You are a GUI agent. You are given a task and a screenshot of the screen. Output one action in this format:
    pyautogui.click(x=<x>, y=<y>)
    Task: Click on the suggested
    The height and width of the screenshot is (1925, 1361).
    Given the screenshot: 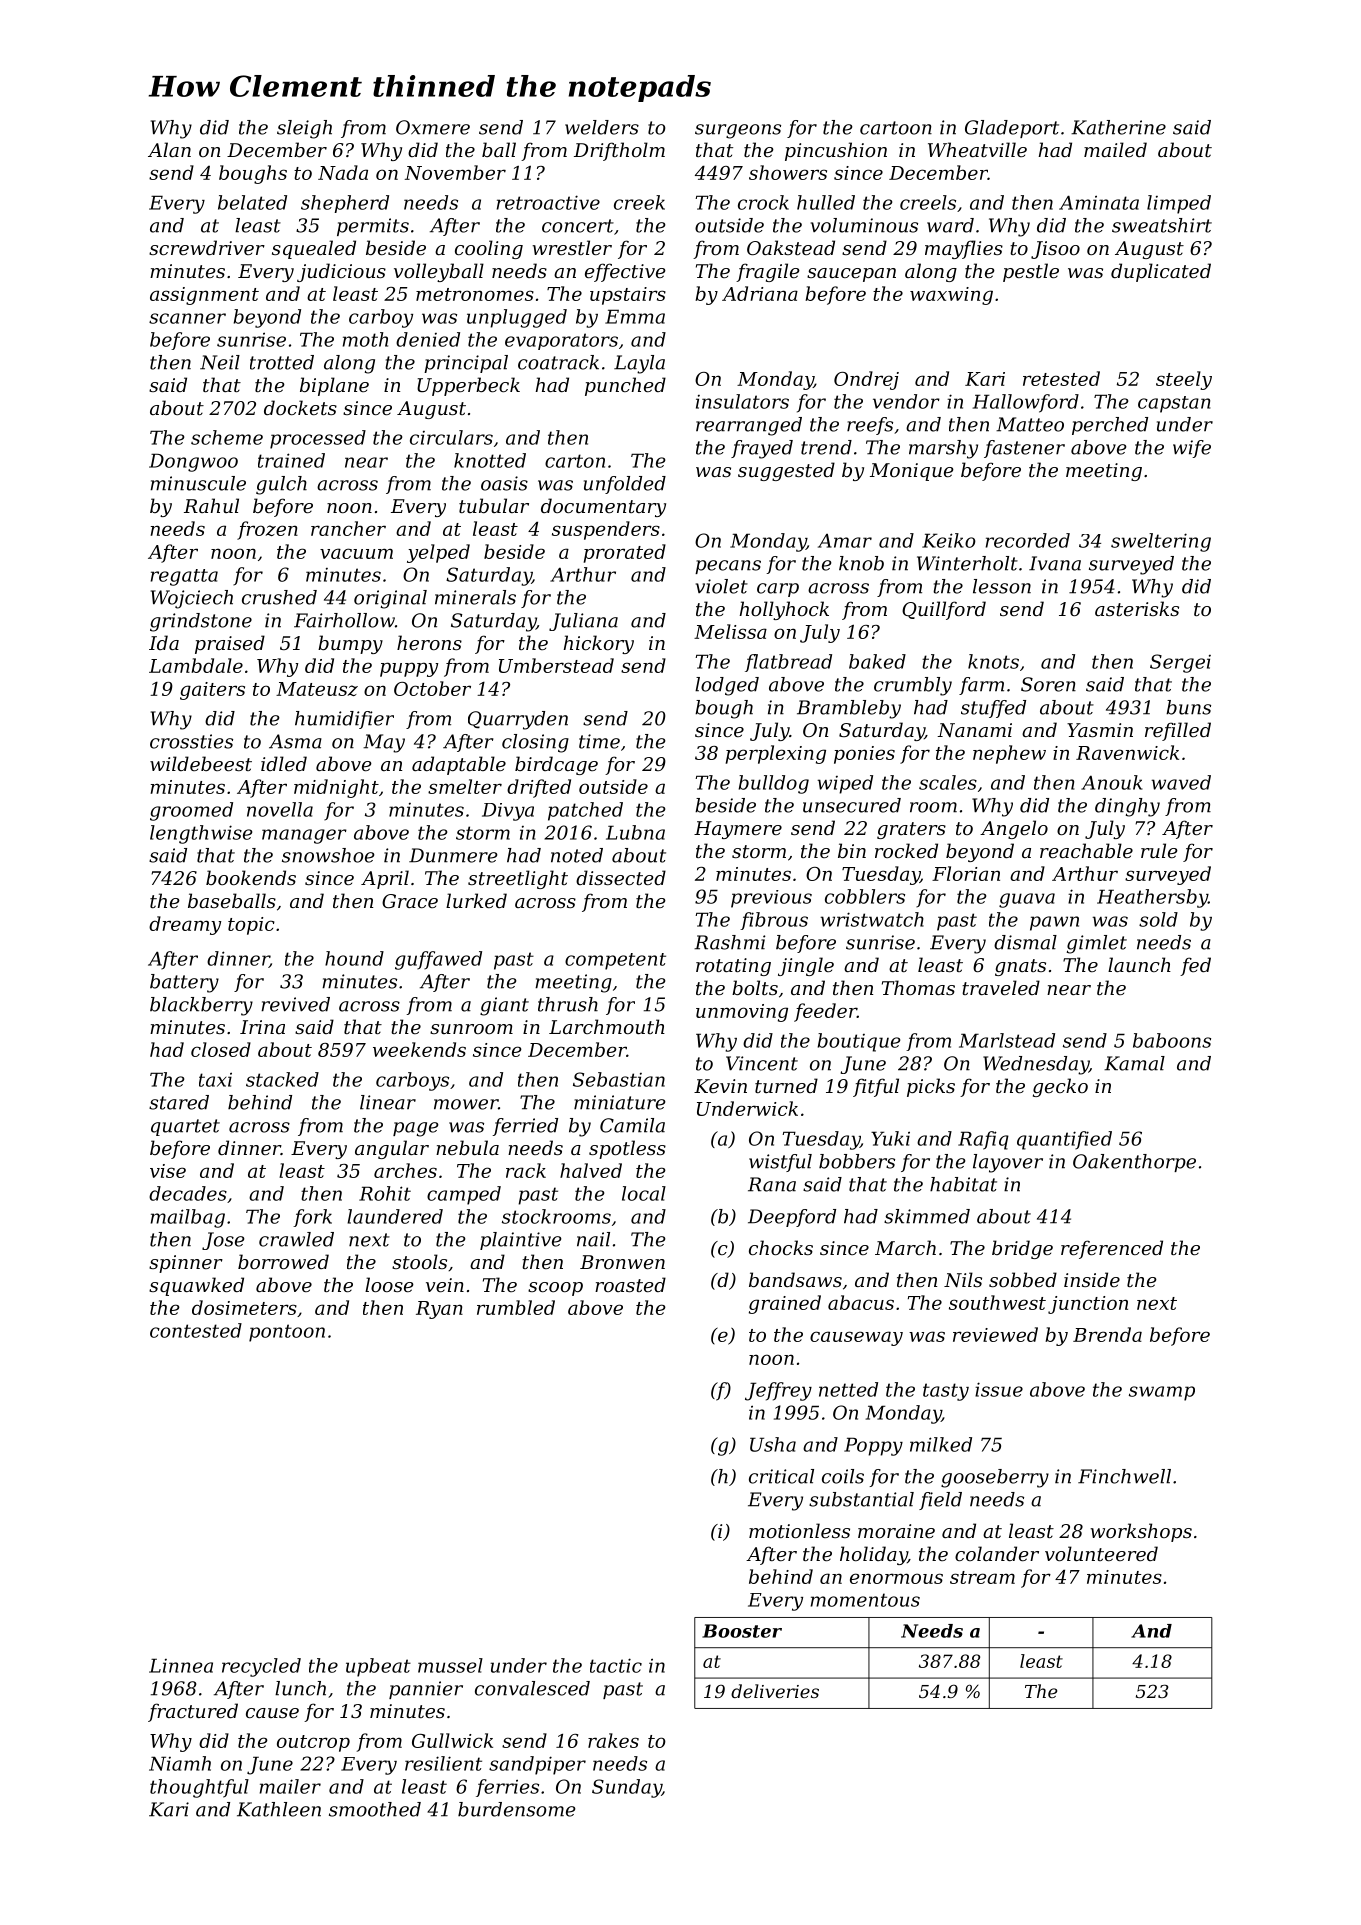 What is the action you would take?
    pyautogui.click(x=786, y=471)
